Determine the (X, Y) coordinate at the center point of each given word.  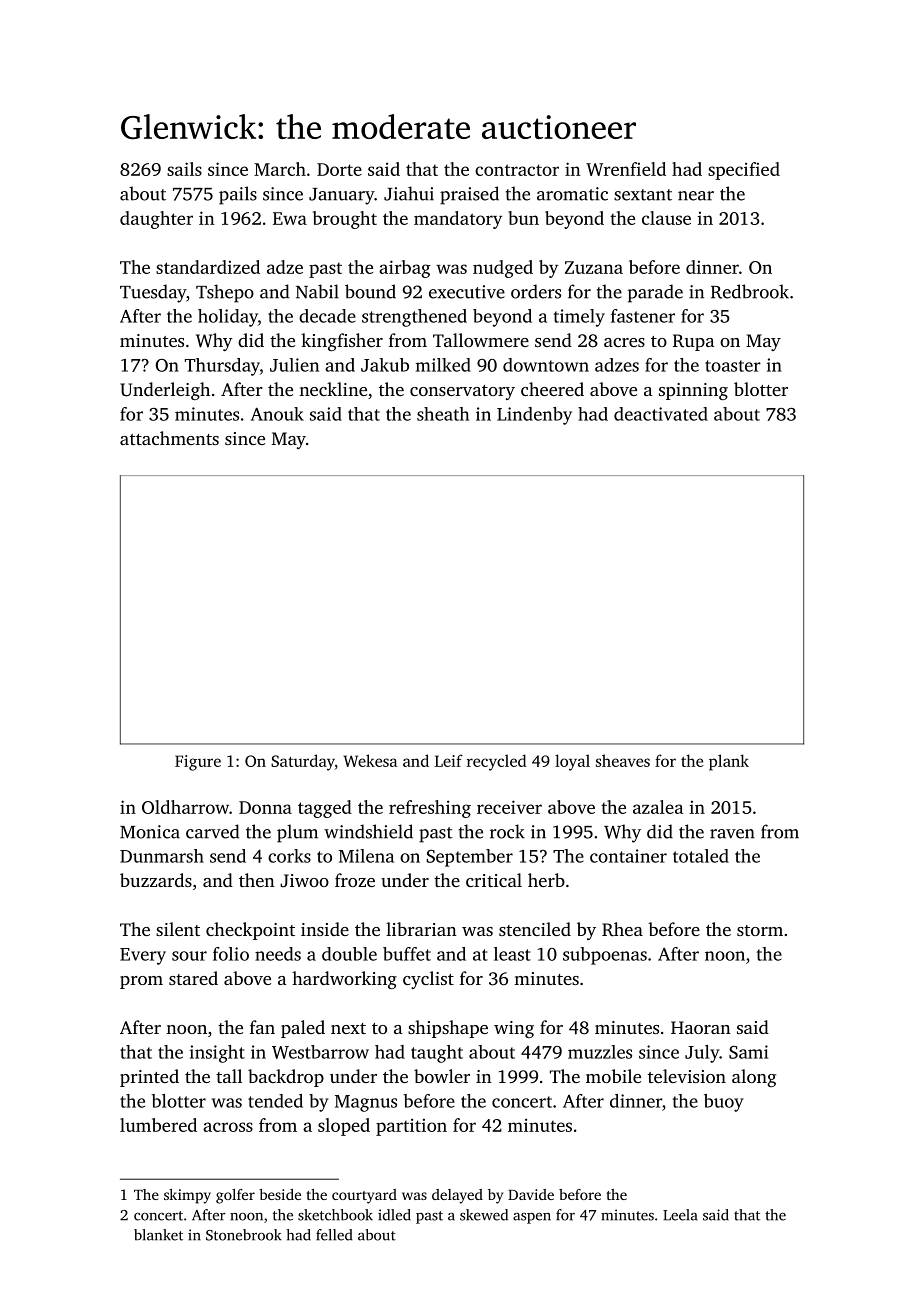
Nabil (317, 291)
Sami (748, 1052)
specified (744, 171)
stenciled (535, 929)
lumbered (158, 1125)
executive (467, 292)
